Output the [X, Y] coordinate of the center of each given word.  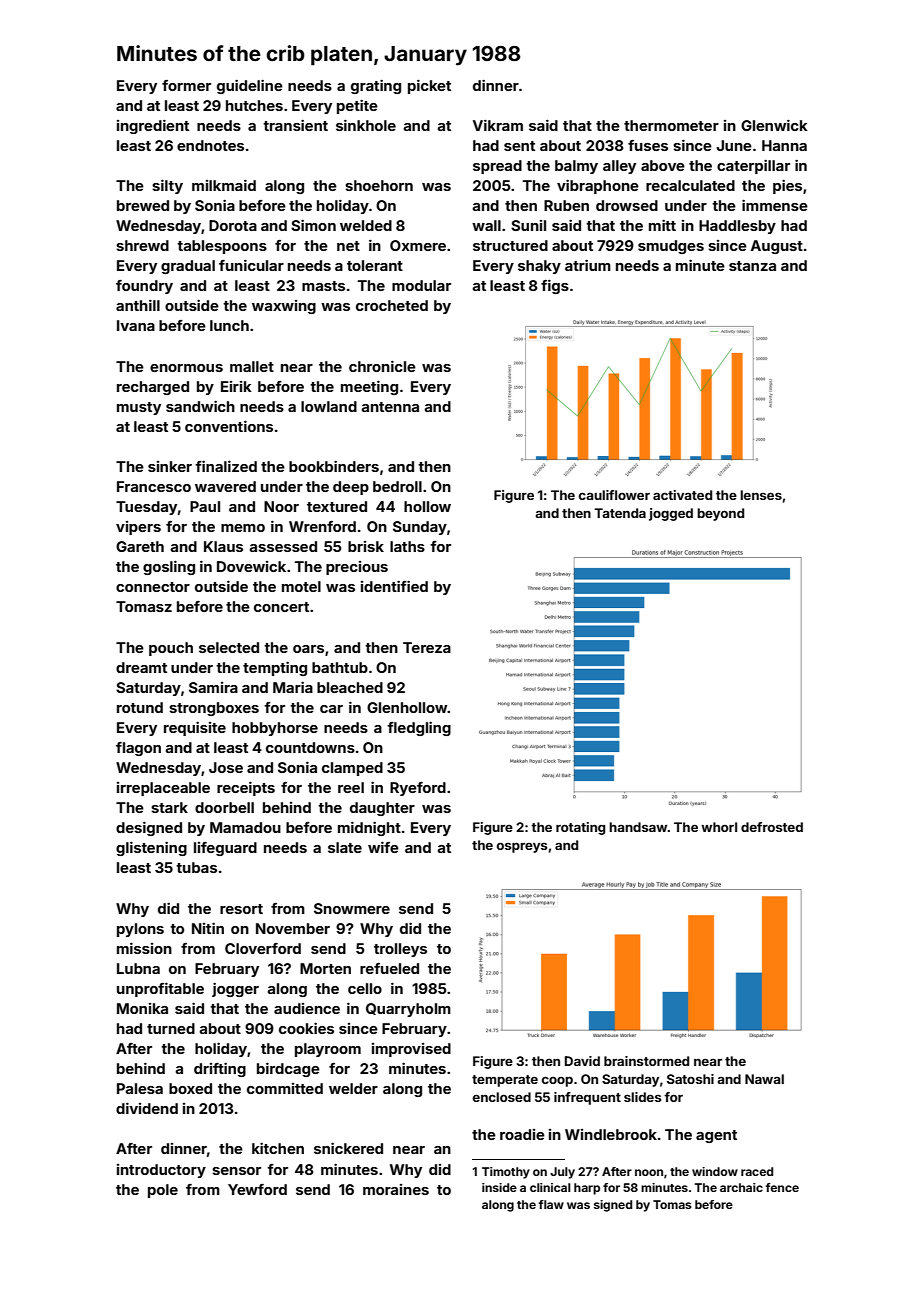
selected [229, 647]
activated [682, 495]
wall [486, 225]
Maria [293, 687]
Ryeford [418, 789]
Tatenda [620, 513]
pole [163, 1191]
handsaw [638, 827]
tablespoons [222, 247]
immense [775, 205]
